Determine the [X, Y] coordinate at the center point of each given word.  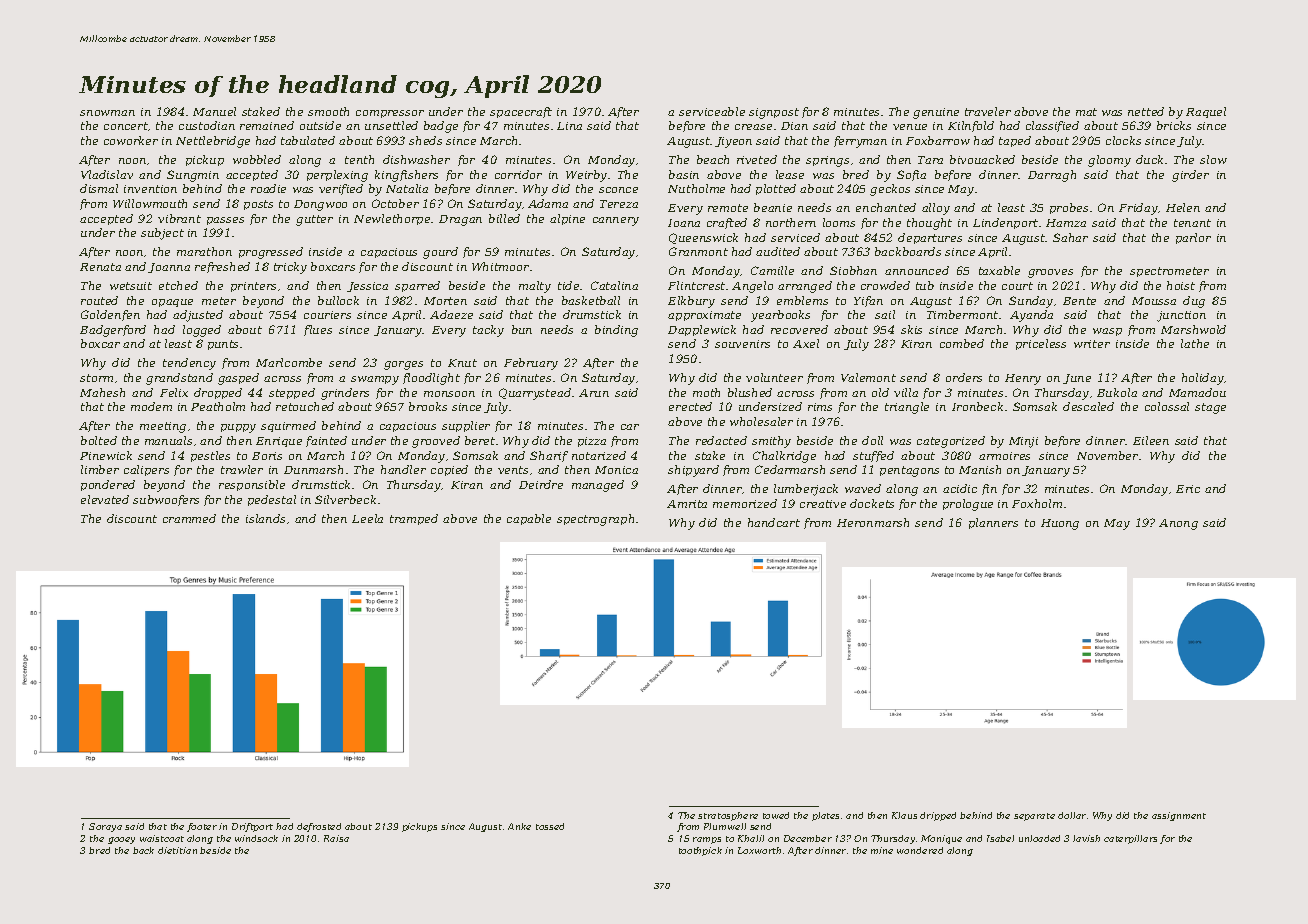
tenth [359, 159]
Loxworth [759, 850]
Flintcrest [696, 285]
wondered [920, 850]
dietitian [177, 850]
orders [964, 377]
